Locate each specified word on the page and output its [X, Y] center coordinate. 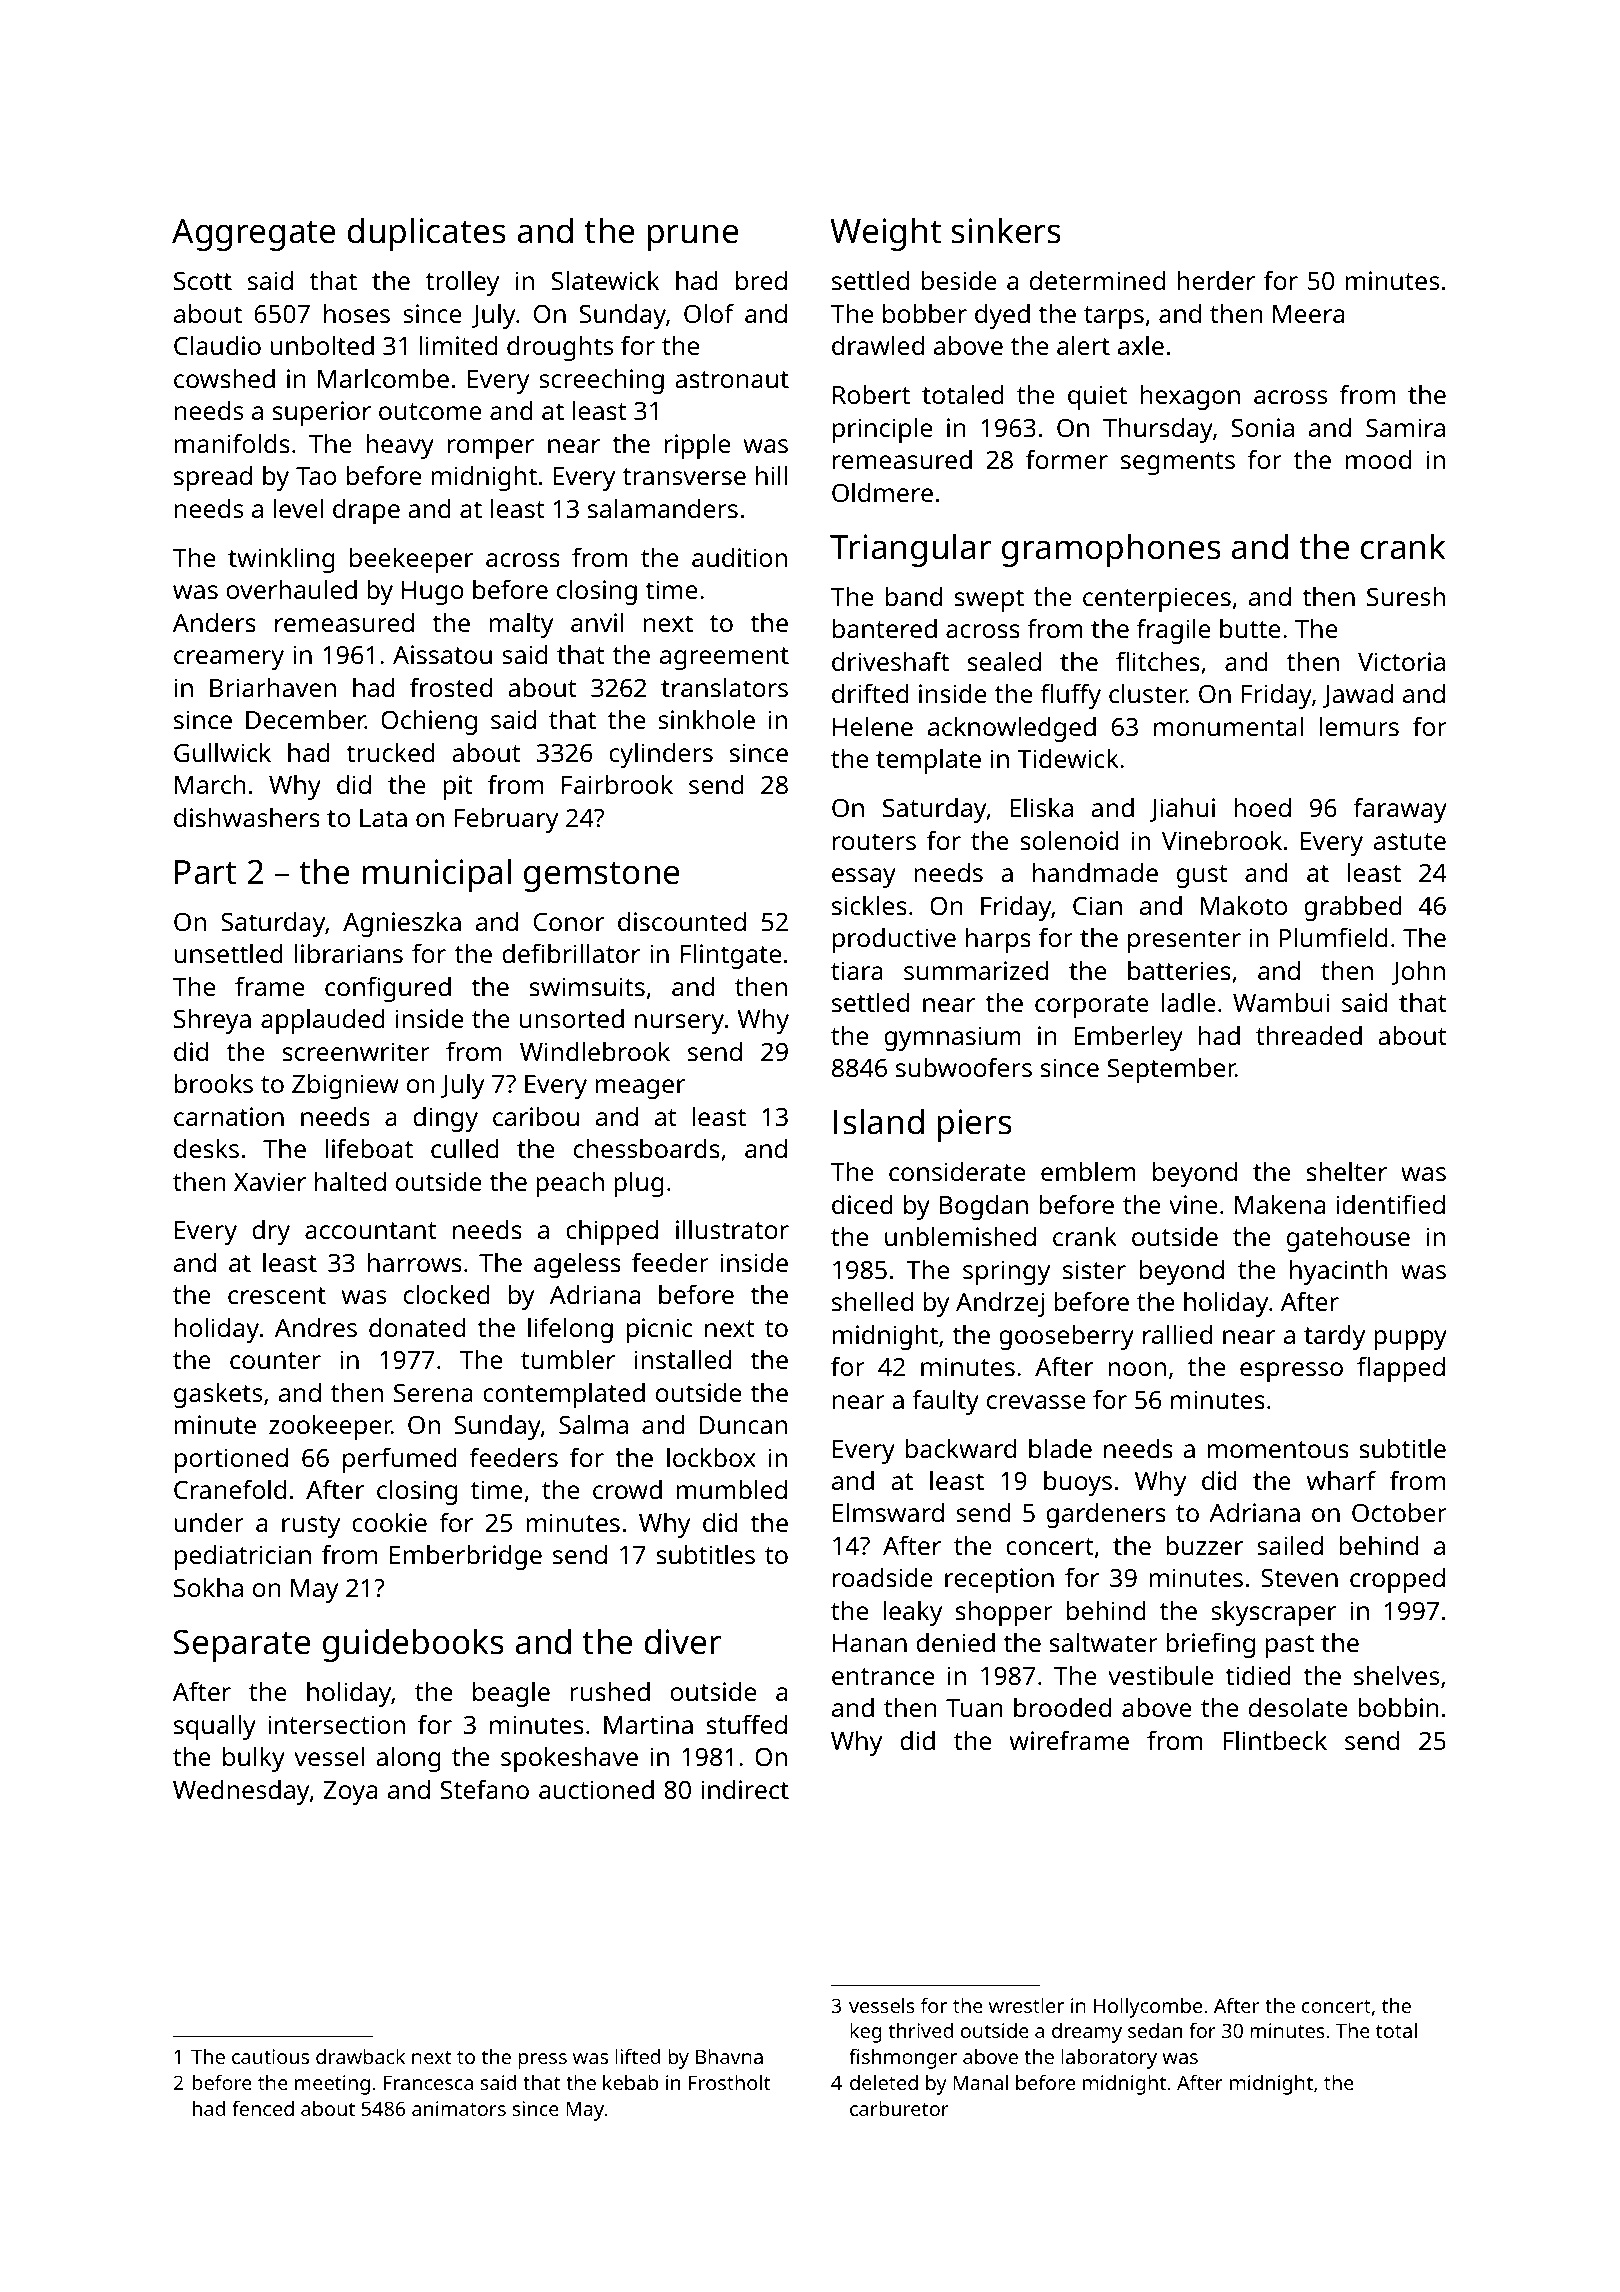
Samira [1405, 427]
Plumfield [1333, 937]
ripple [697, 446]
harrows [415, 1262]
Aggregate [253, 235]
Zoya [350, 1793]
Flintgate [731, 956]
